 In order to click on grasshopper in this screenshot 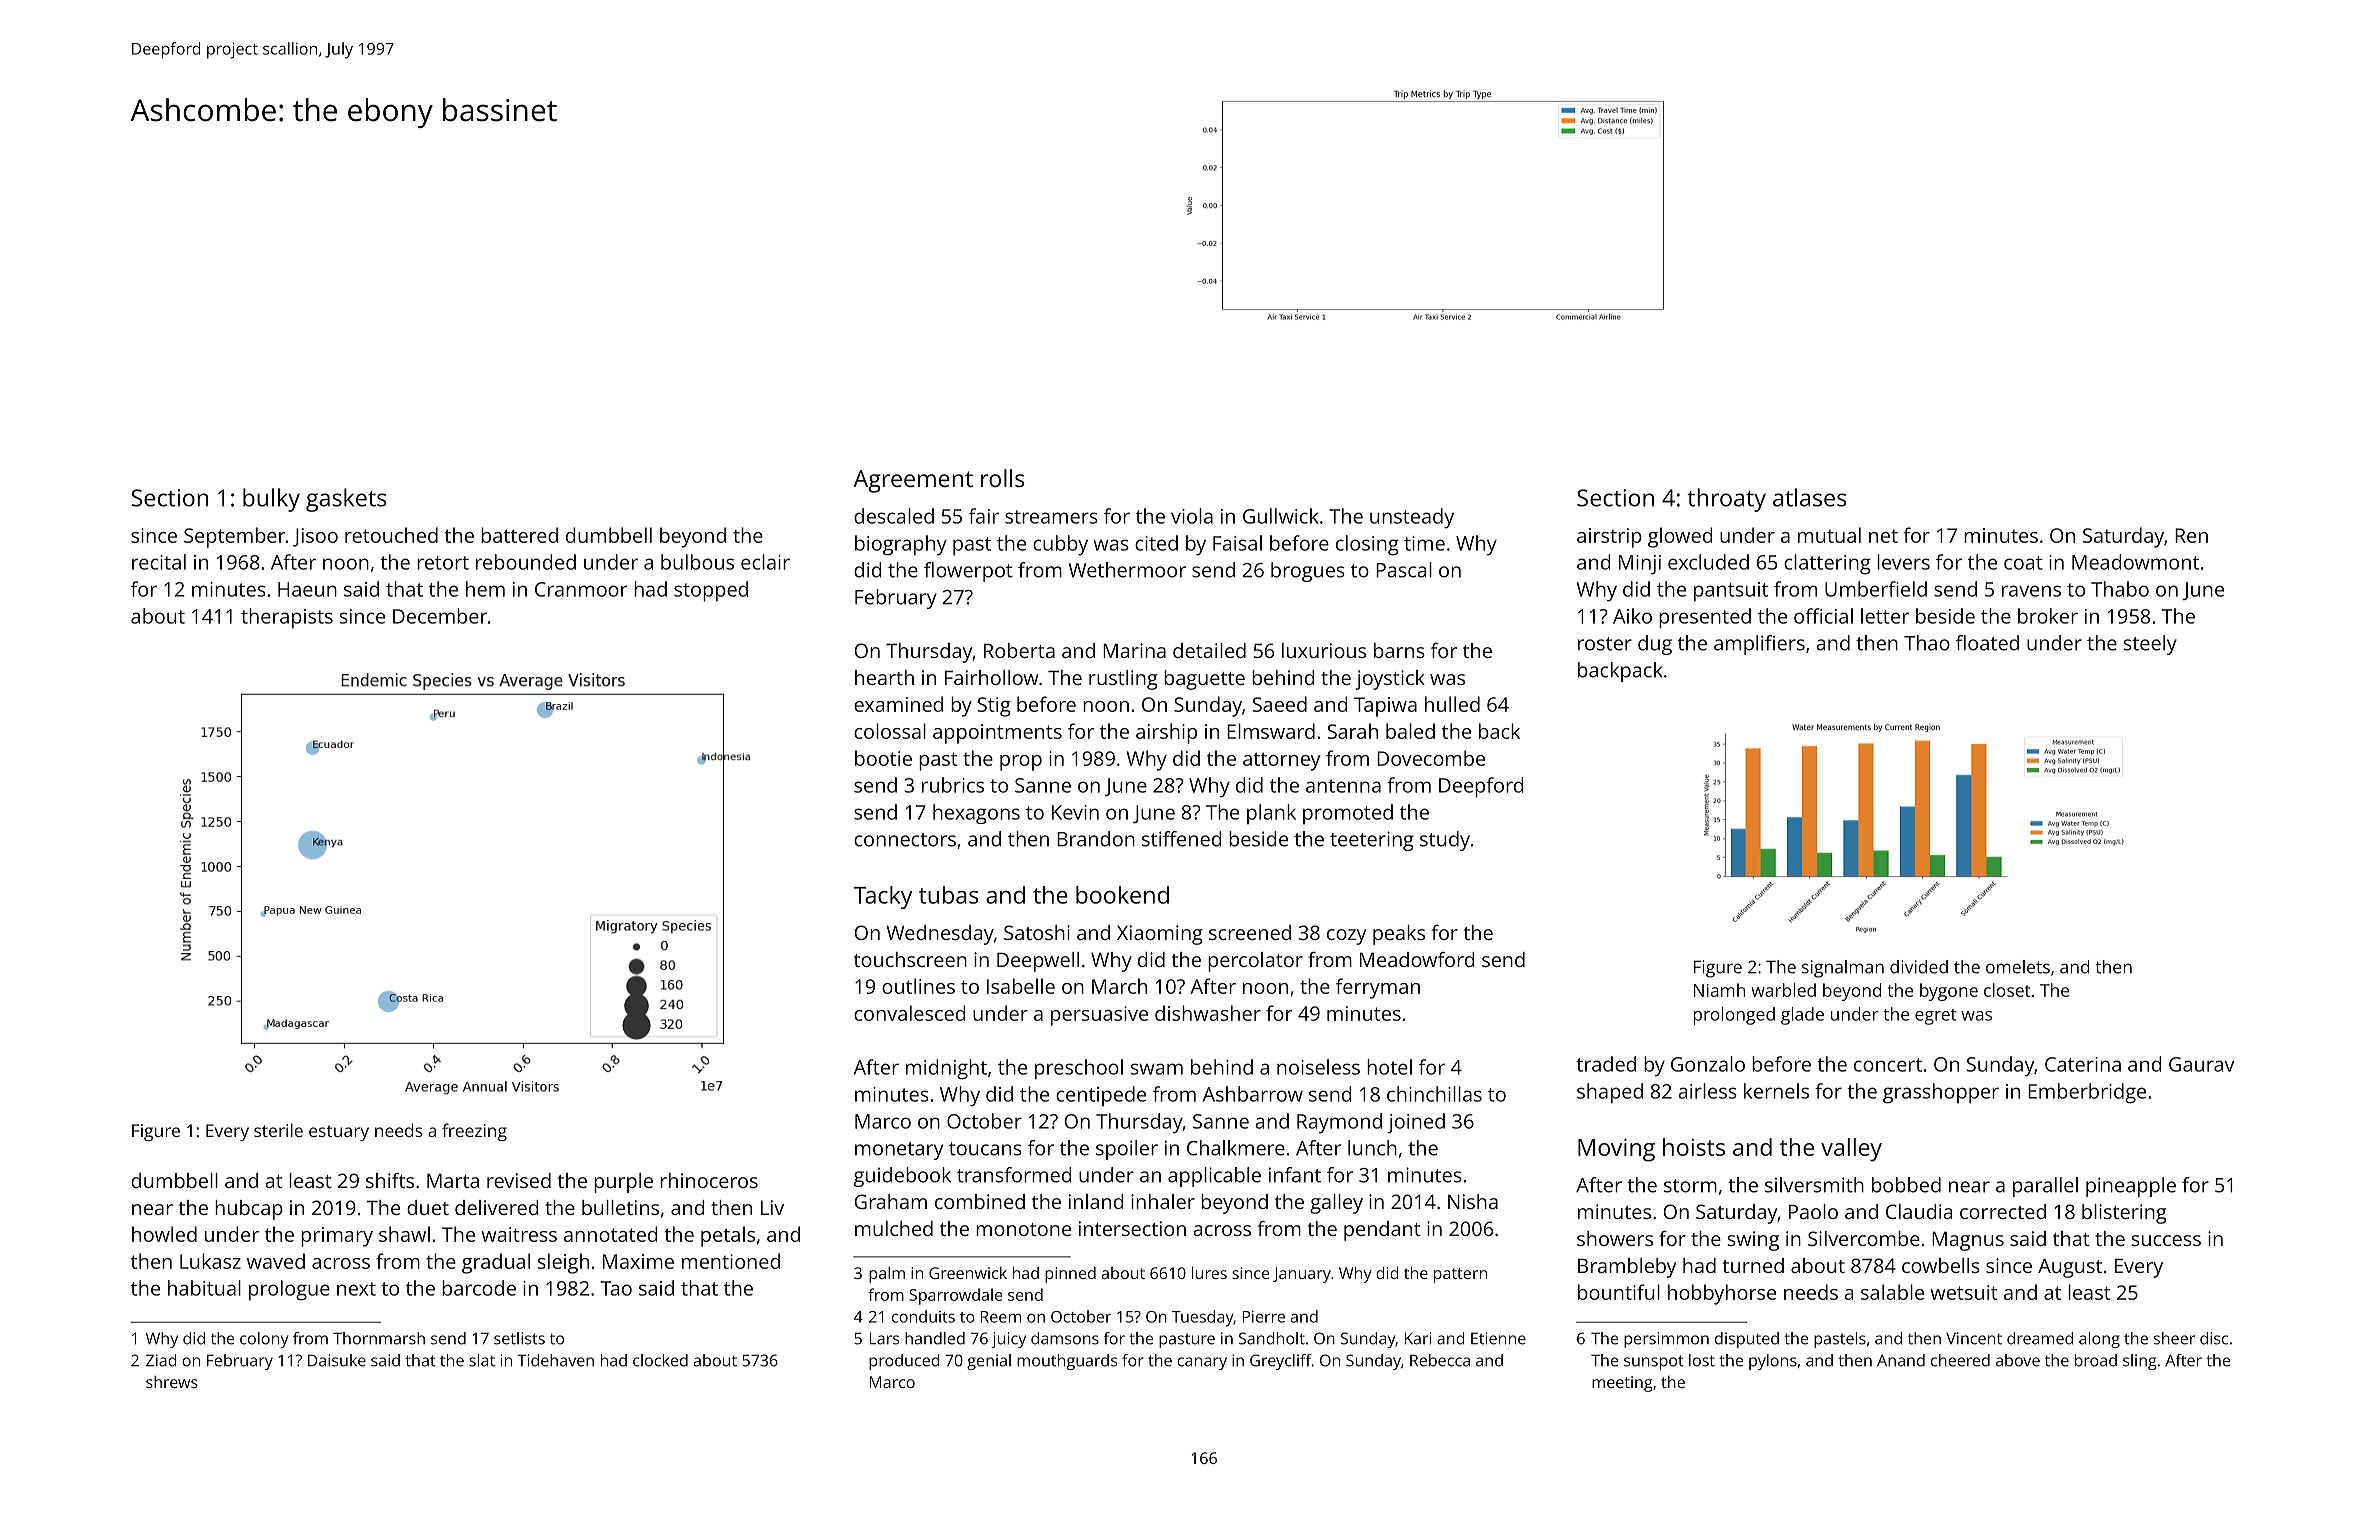, I will do `click(1941, 1093)`.
